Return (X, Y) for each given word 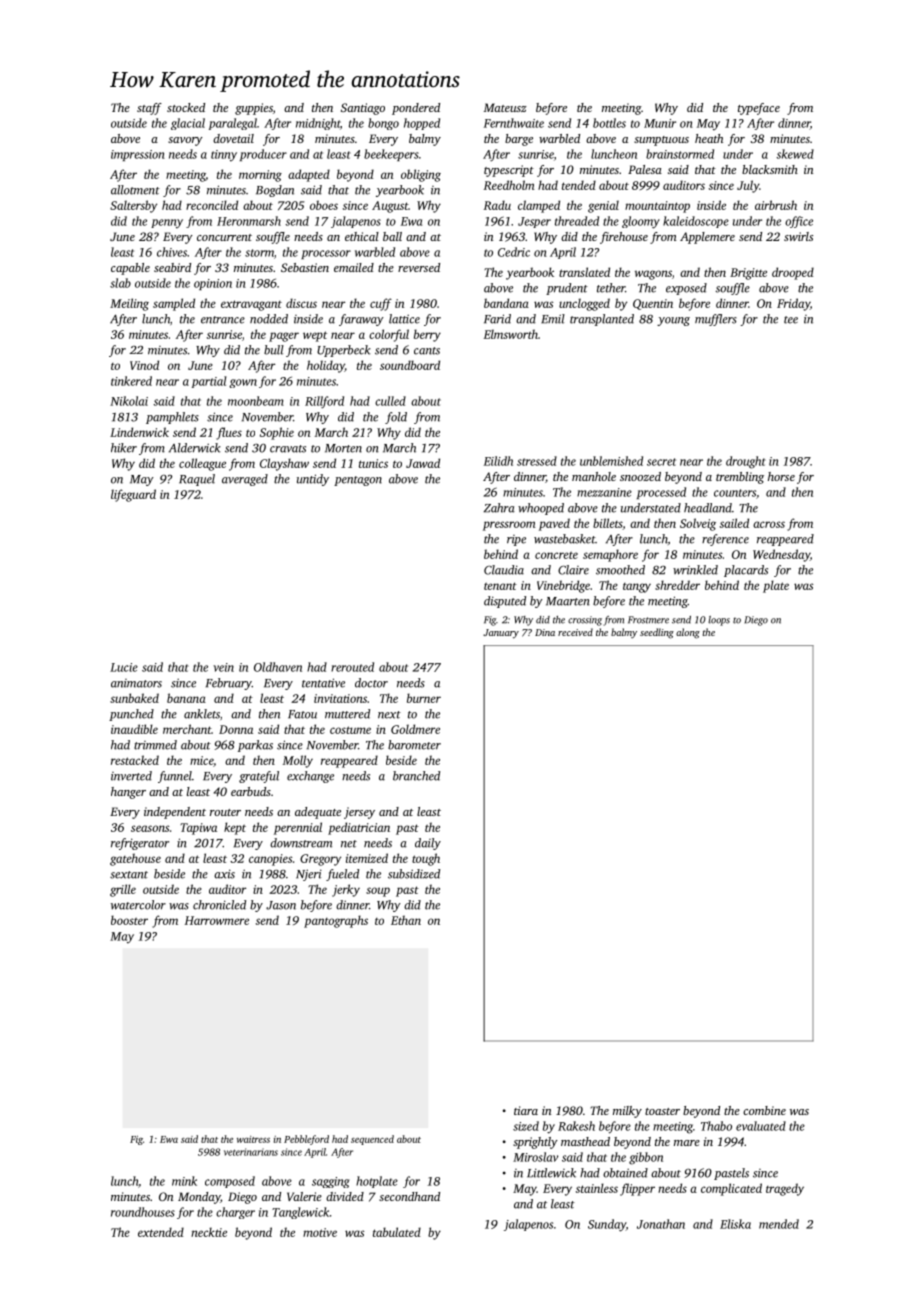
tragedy (785, 1189)
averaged (245, 480)
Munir (660, 123)
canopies (270, 860)
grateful (259, 777)
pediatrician (359, 828)
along (688, 633)
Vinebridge (563, 586)
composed (230, 1182)
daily (428, 844)
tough (426, 859)
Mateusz (505, 107)
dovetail (233, 138)
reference (725, 540)
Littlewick (551, 1173)
